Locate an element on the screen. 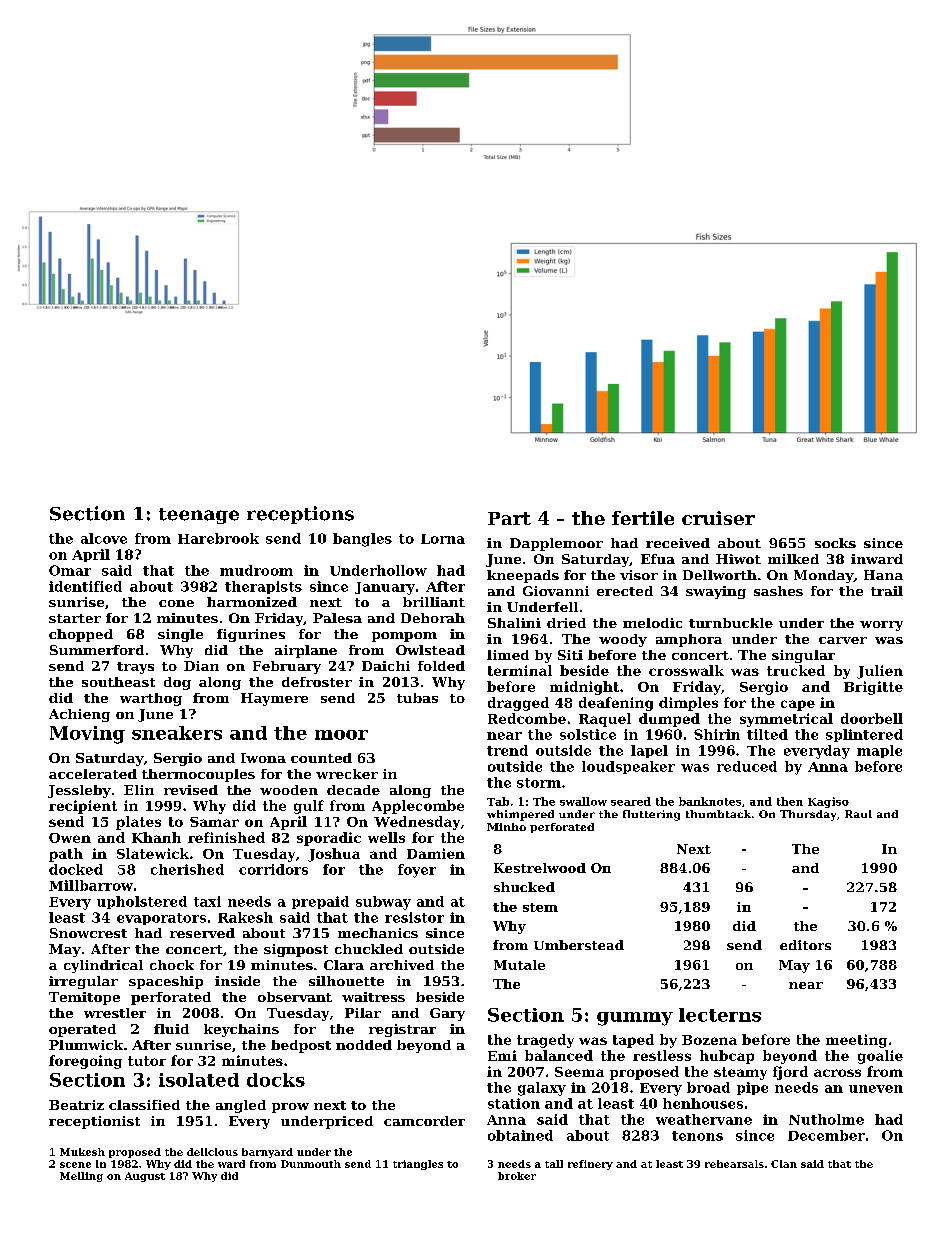 This screenshot has width=952, height=1233. broker is located at coordinates (517, 1176).
